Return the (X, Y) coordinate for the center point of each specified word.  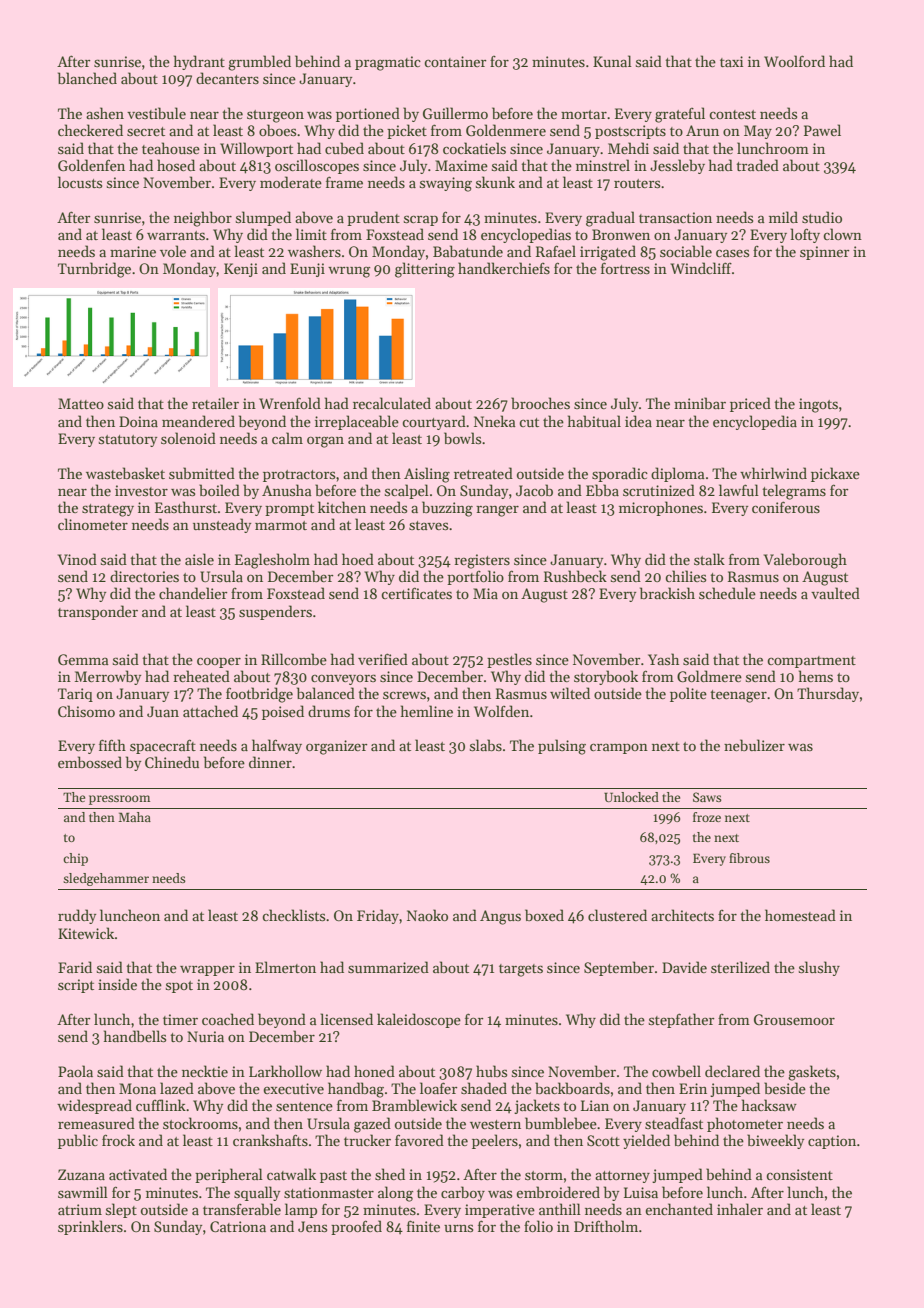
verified (383, 659)
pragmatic (388, 63)
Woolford (794, 61)
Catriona (238, 1226)
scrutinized (659, 490)
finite (423, 1226)
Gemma (83, 659)
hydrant (199, 62)
